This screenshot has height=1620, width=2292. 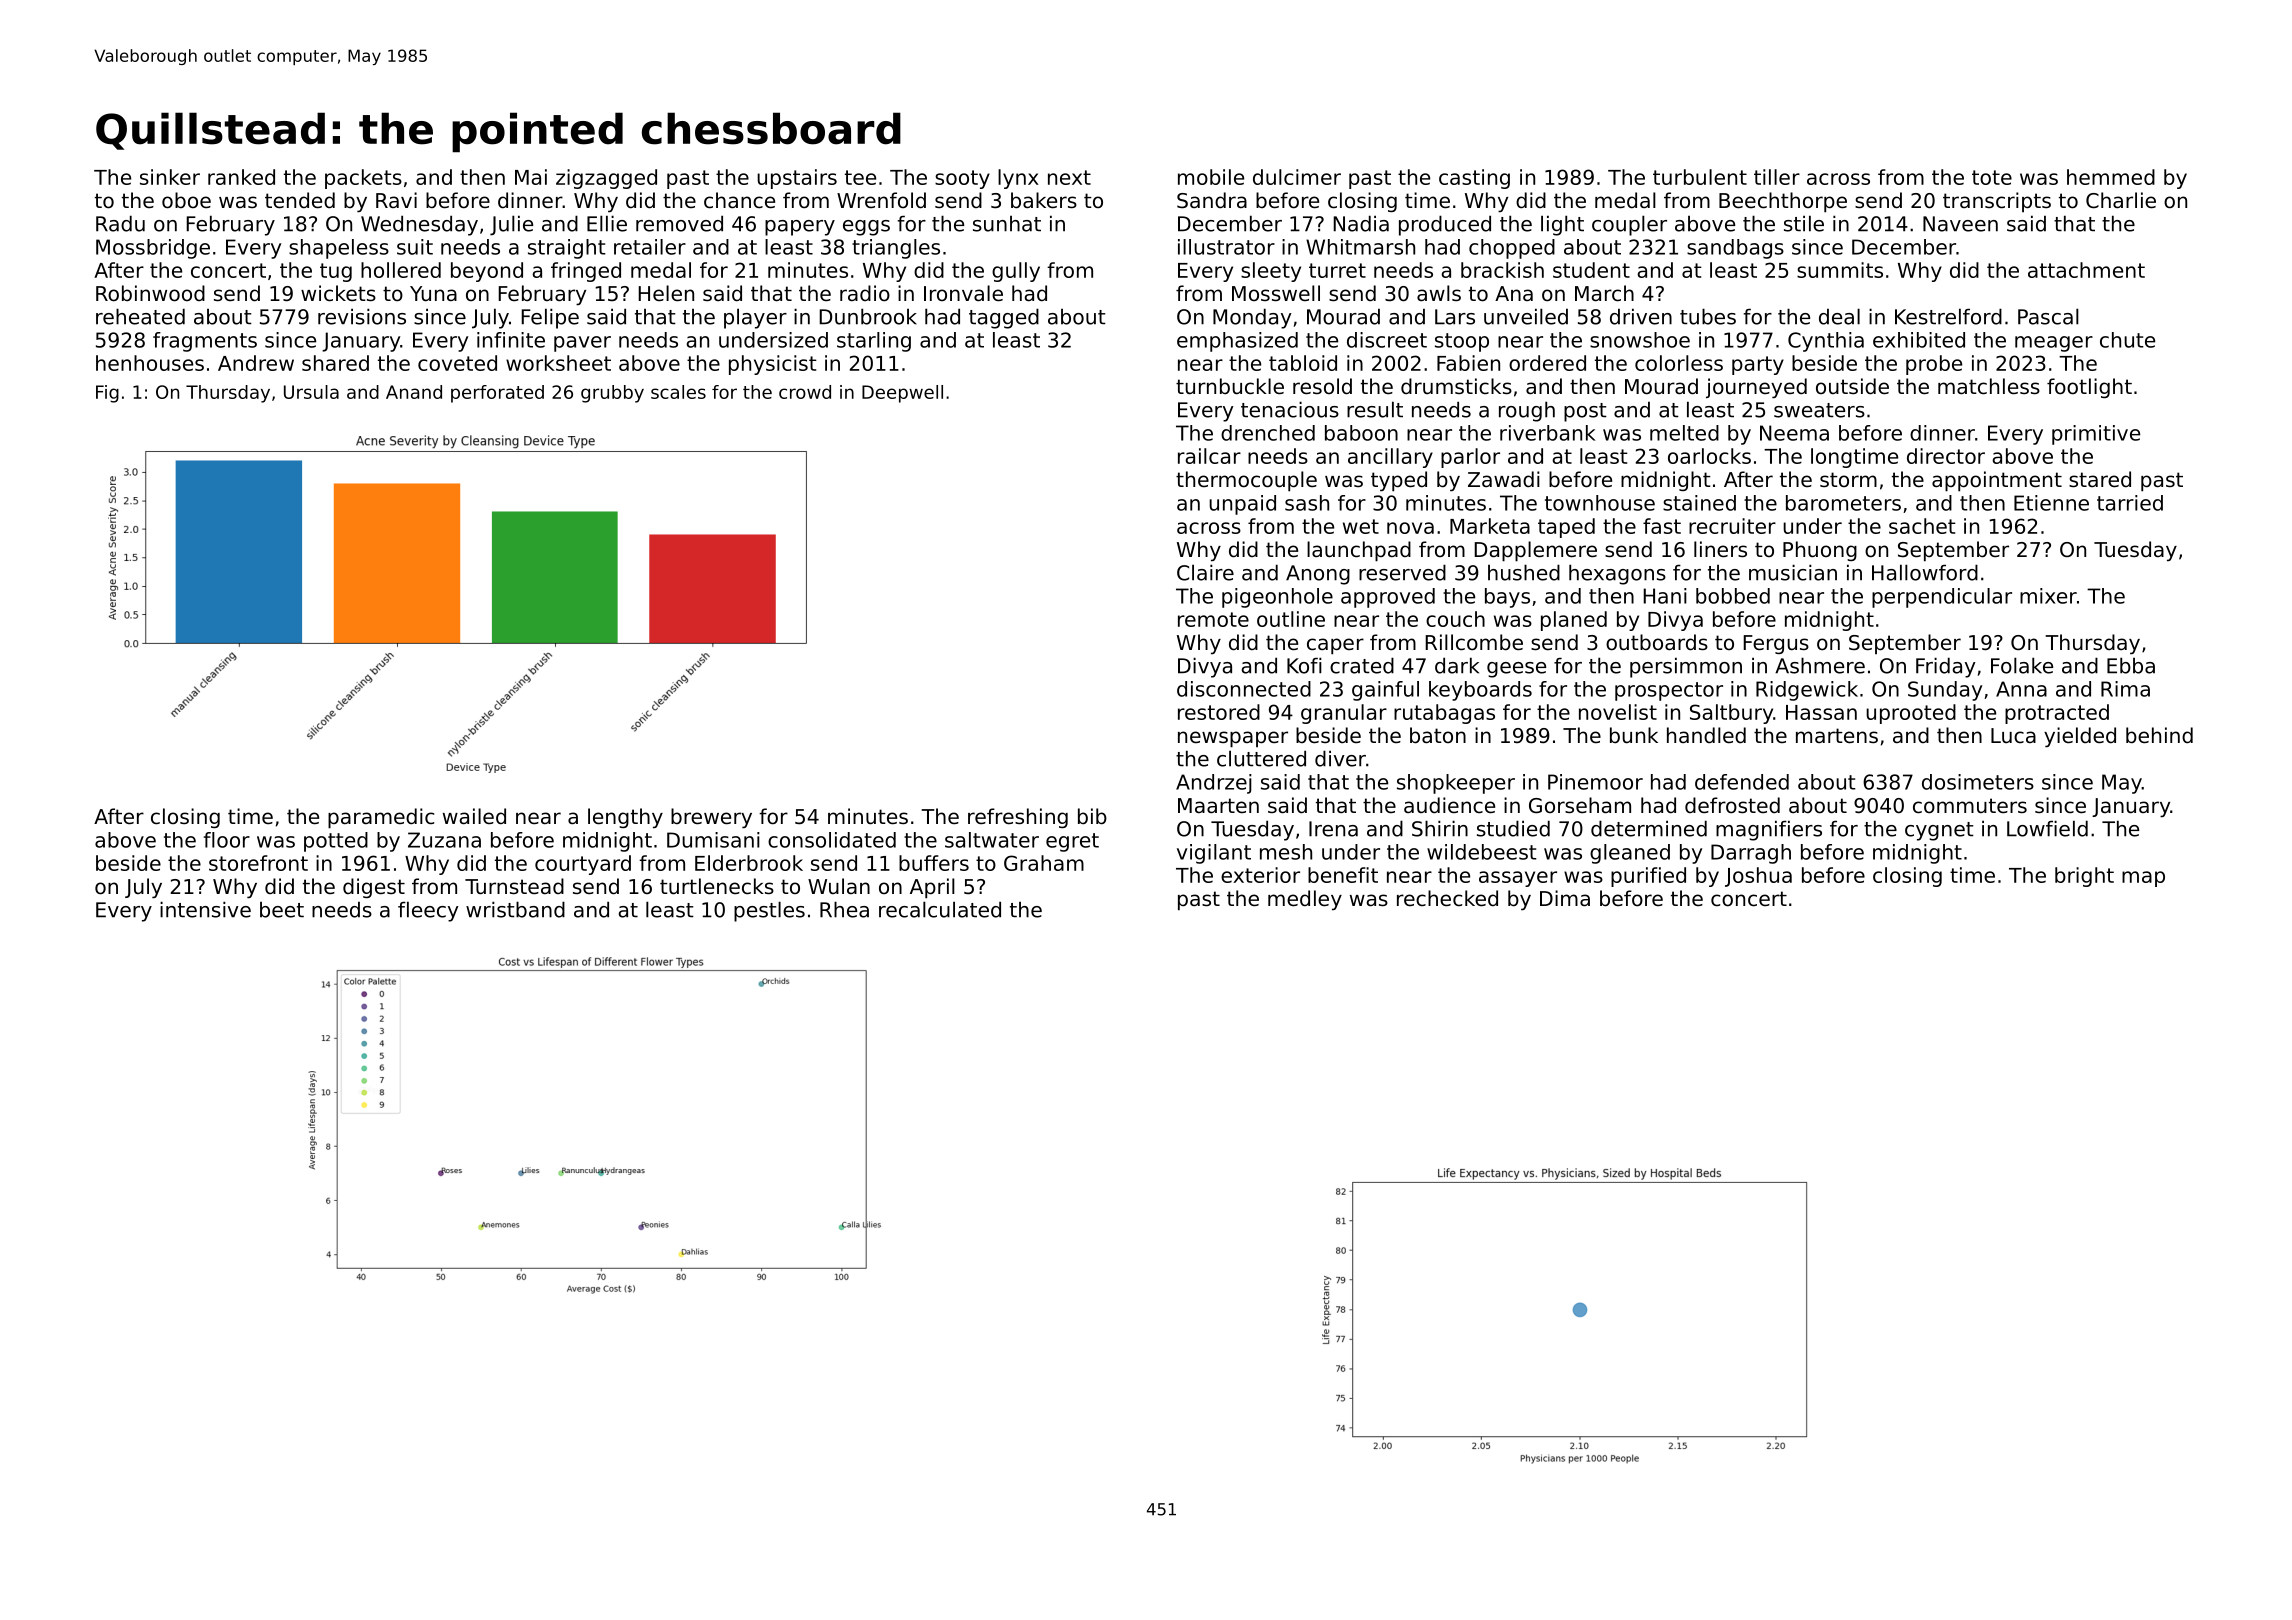 I want to click on Mai, so click(x=531, y=177).
